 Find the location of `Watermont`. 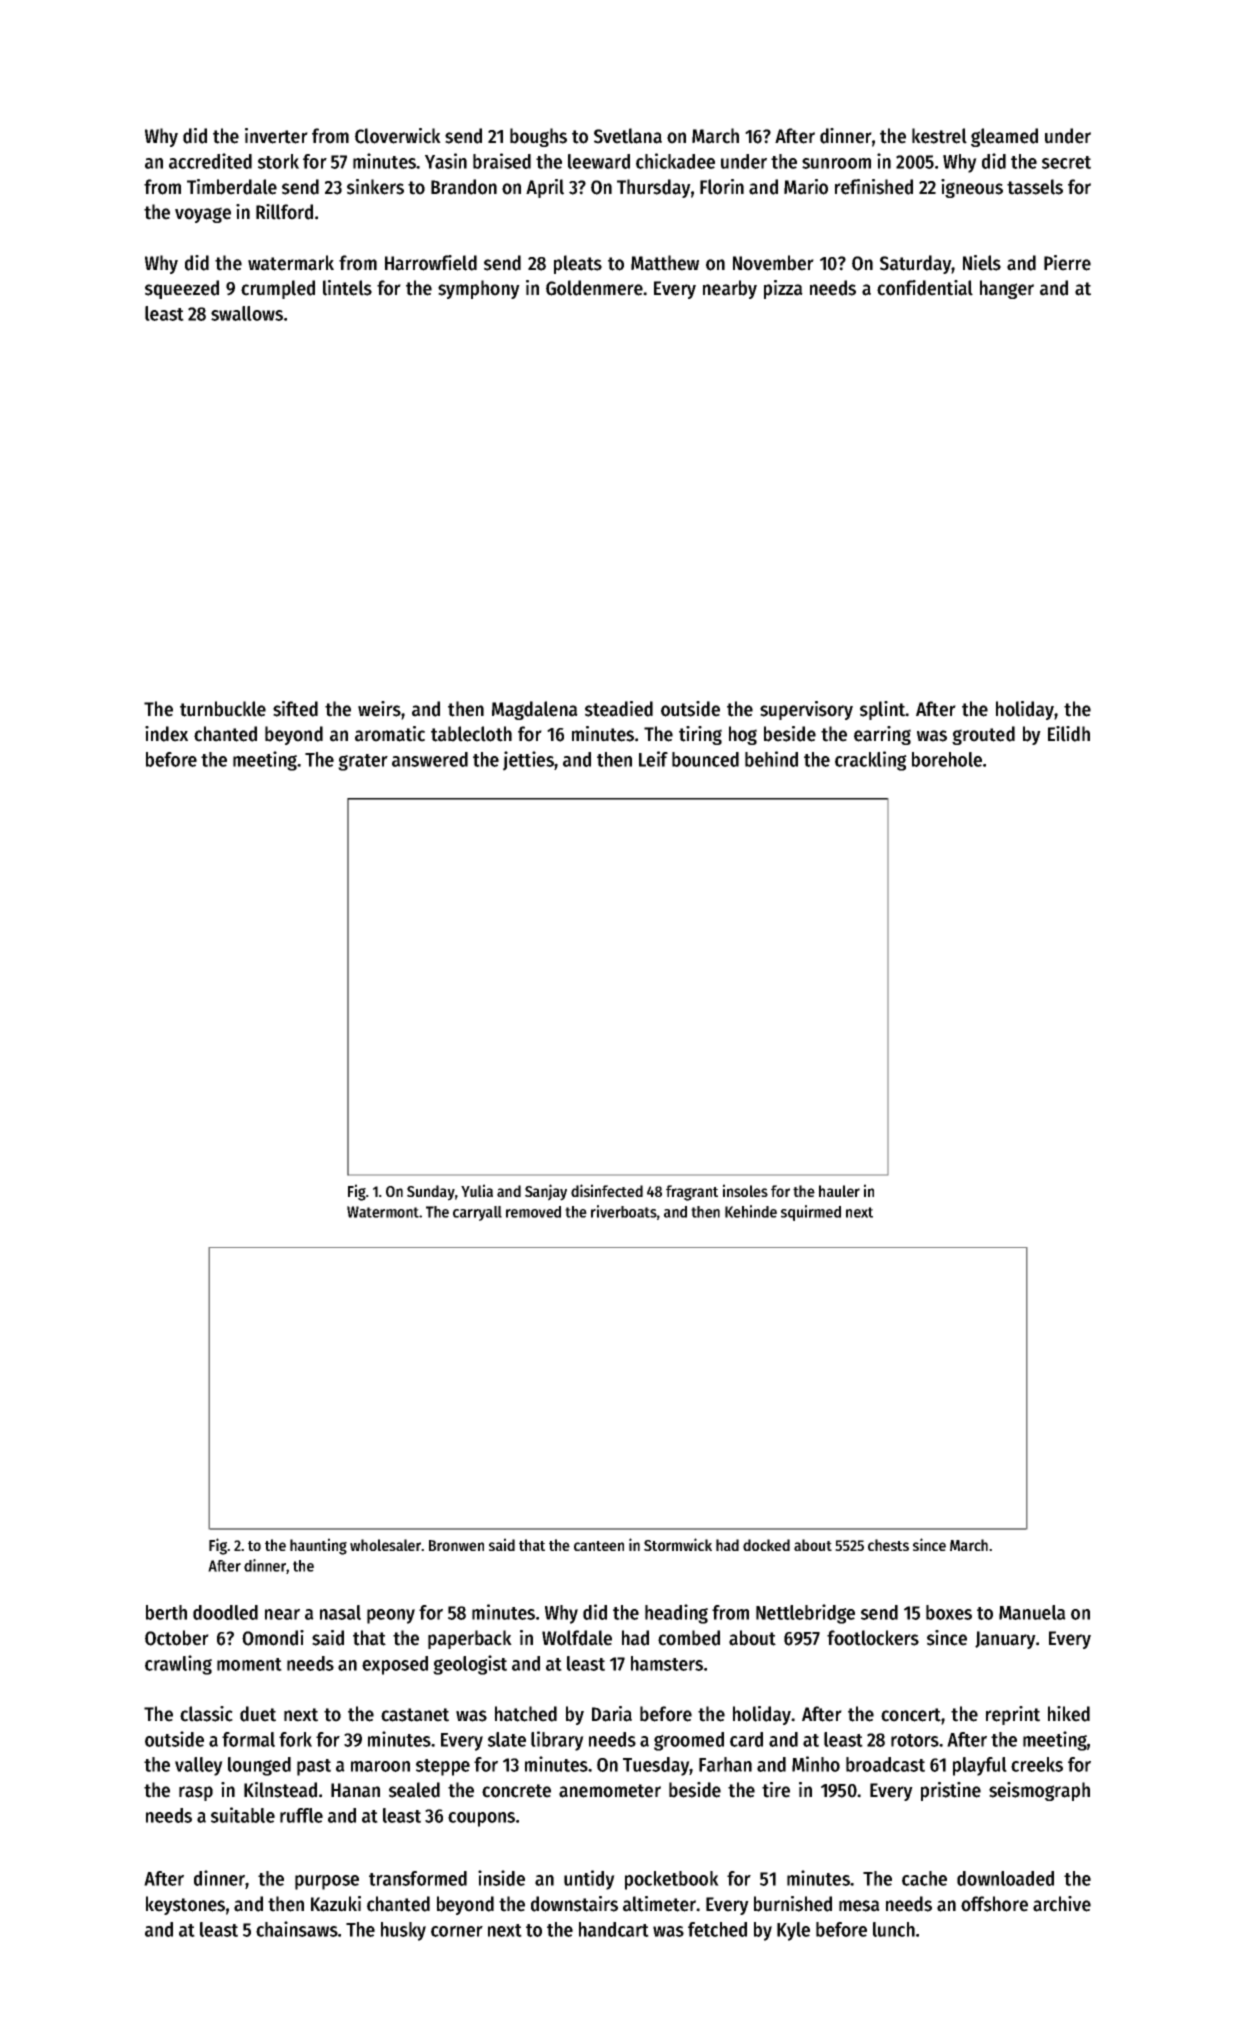

Watermont is located at coordinates (383, 1212).
